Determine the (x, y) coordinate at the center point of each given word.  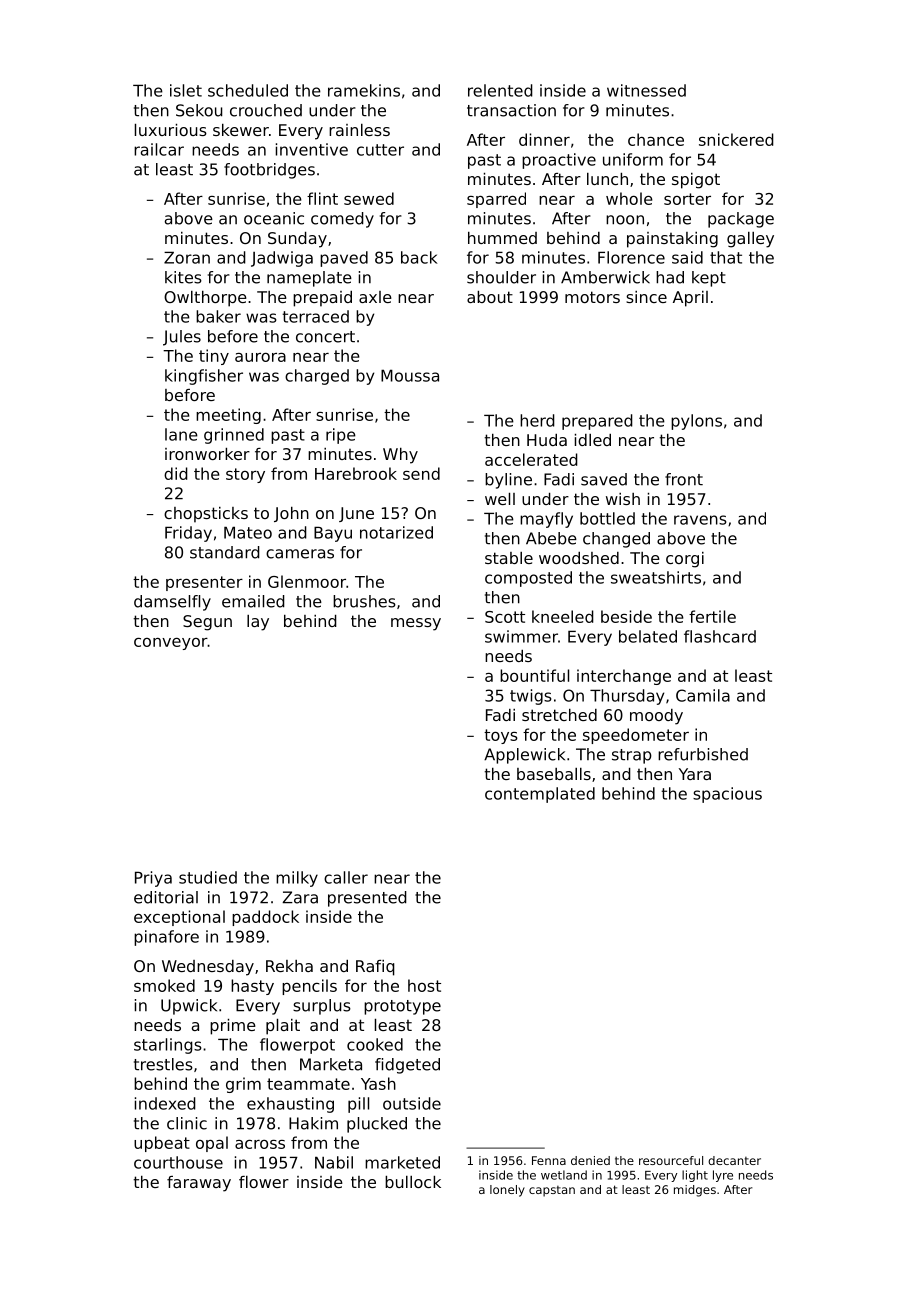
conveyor (171, 644)
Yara (695, 774)
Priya (153, 879)
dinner (544, 139)
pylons (696, 422)
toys (501, 736)
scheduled (248, 90)
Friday (188, 534)
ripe (341, 436)
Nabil (334, 1162)
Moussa (410, 375)
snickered (736, 139)
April (690, 299)
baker (218, 316)
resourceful (671, 1160)
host (424, 985)
